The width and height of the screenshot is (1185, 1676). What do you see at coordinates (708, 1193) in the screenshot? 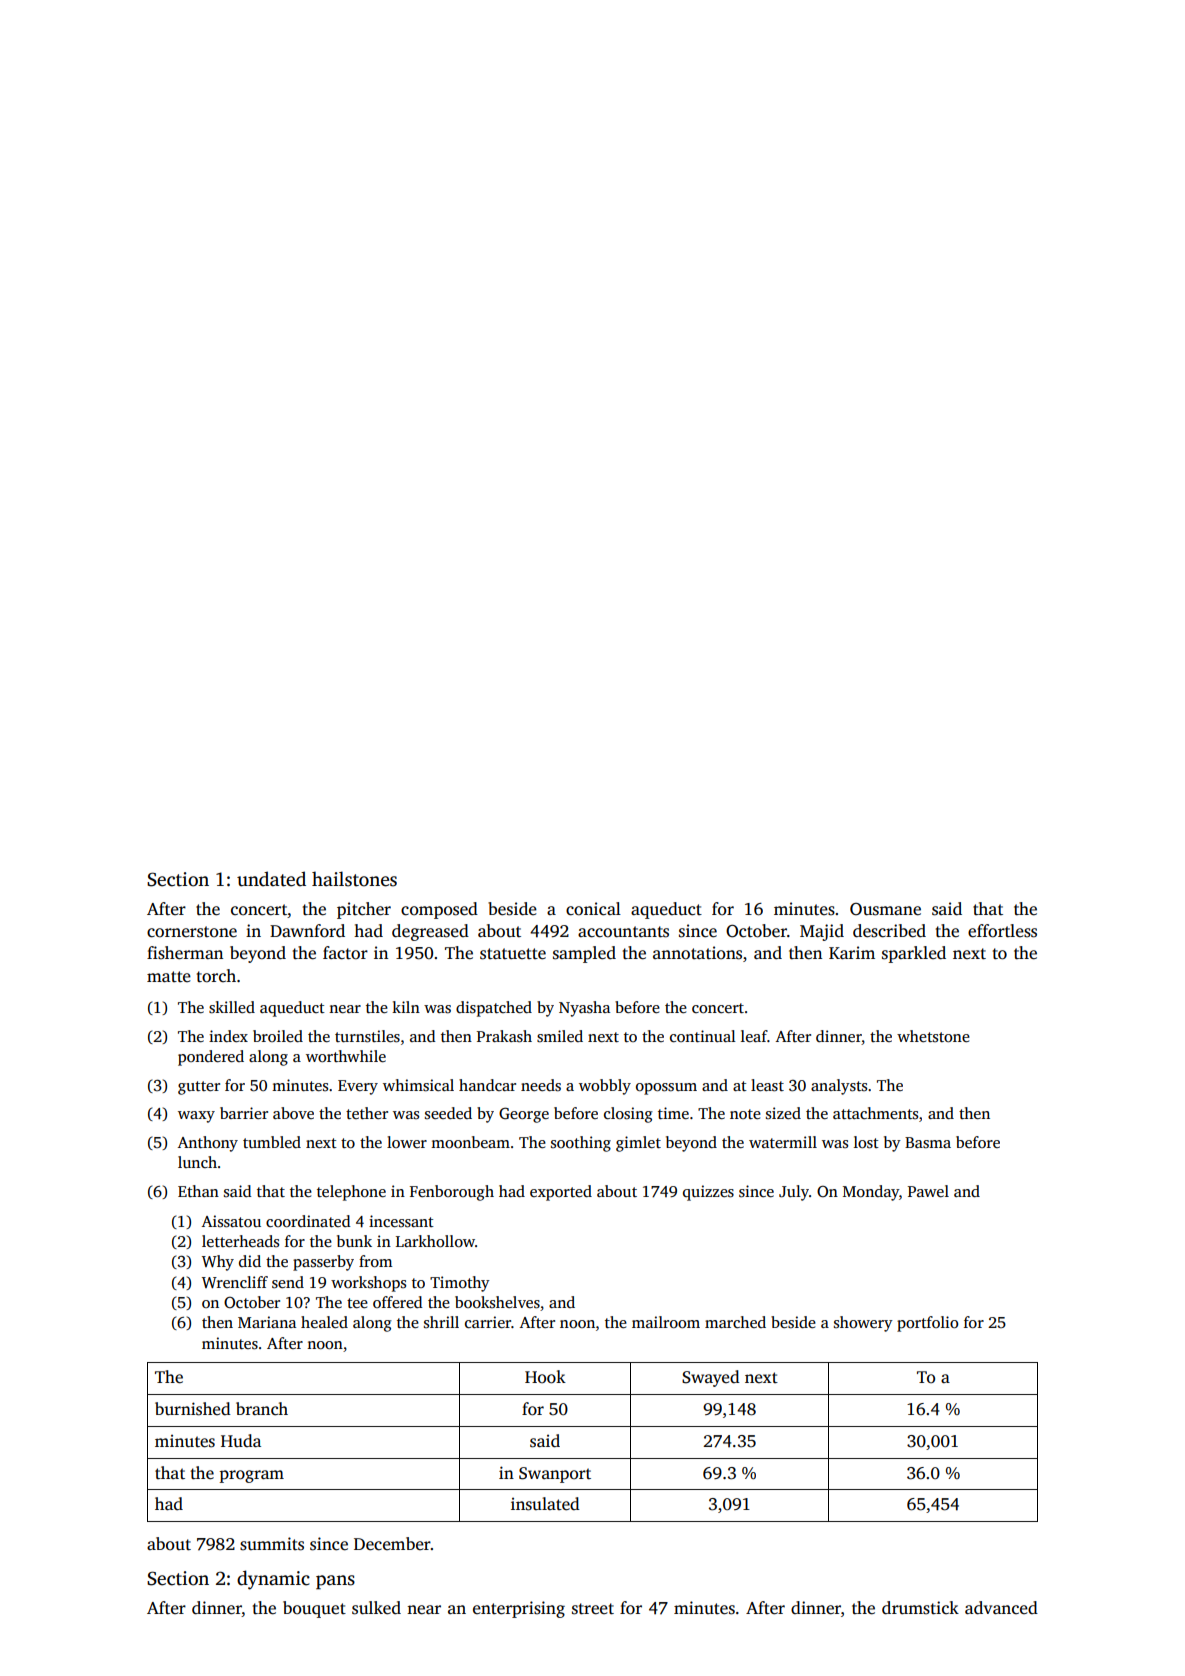
I see `quizzes` at bounding box center [708, 1193].
